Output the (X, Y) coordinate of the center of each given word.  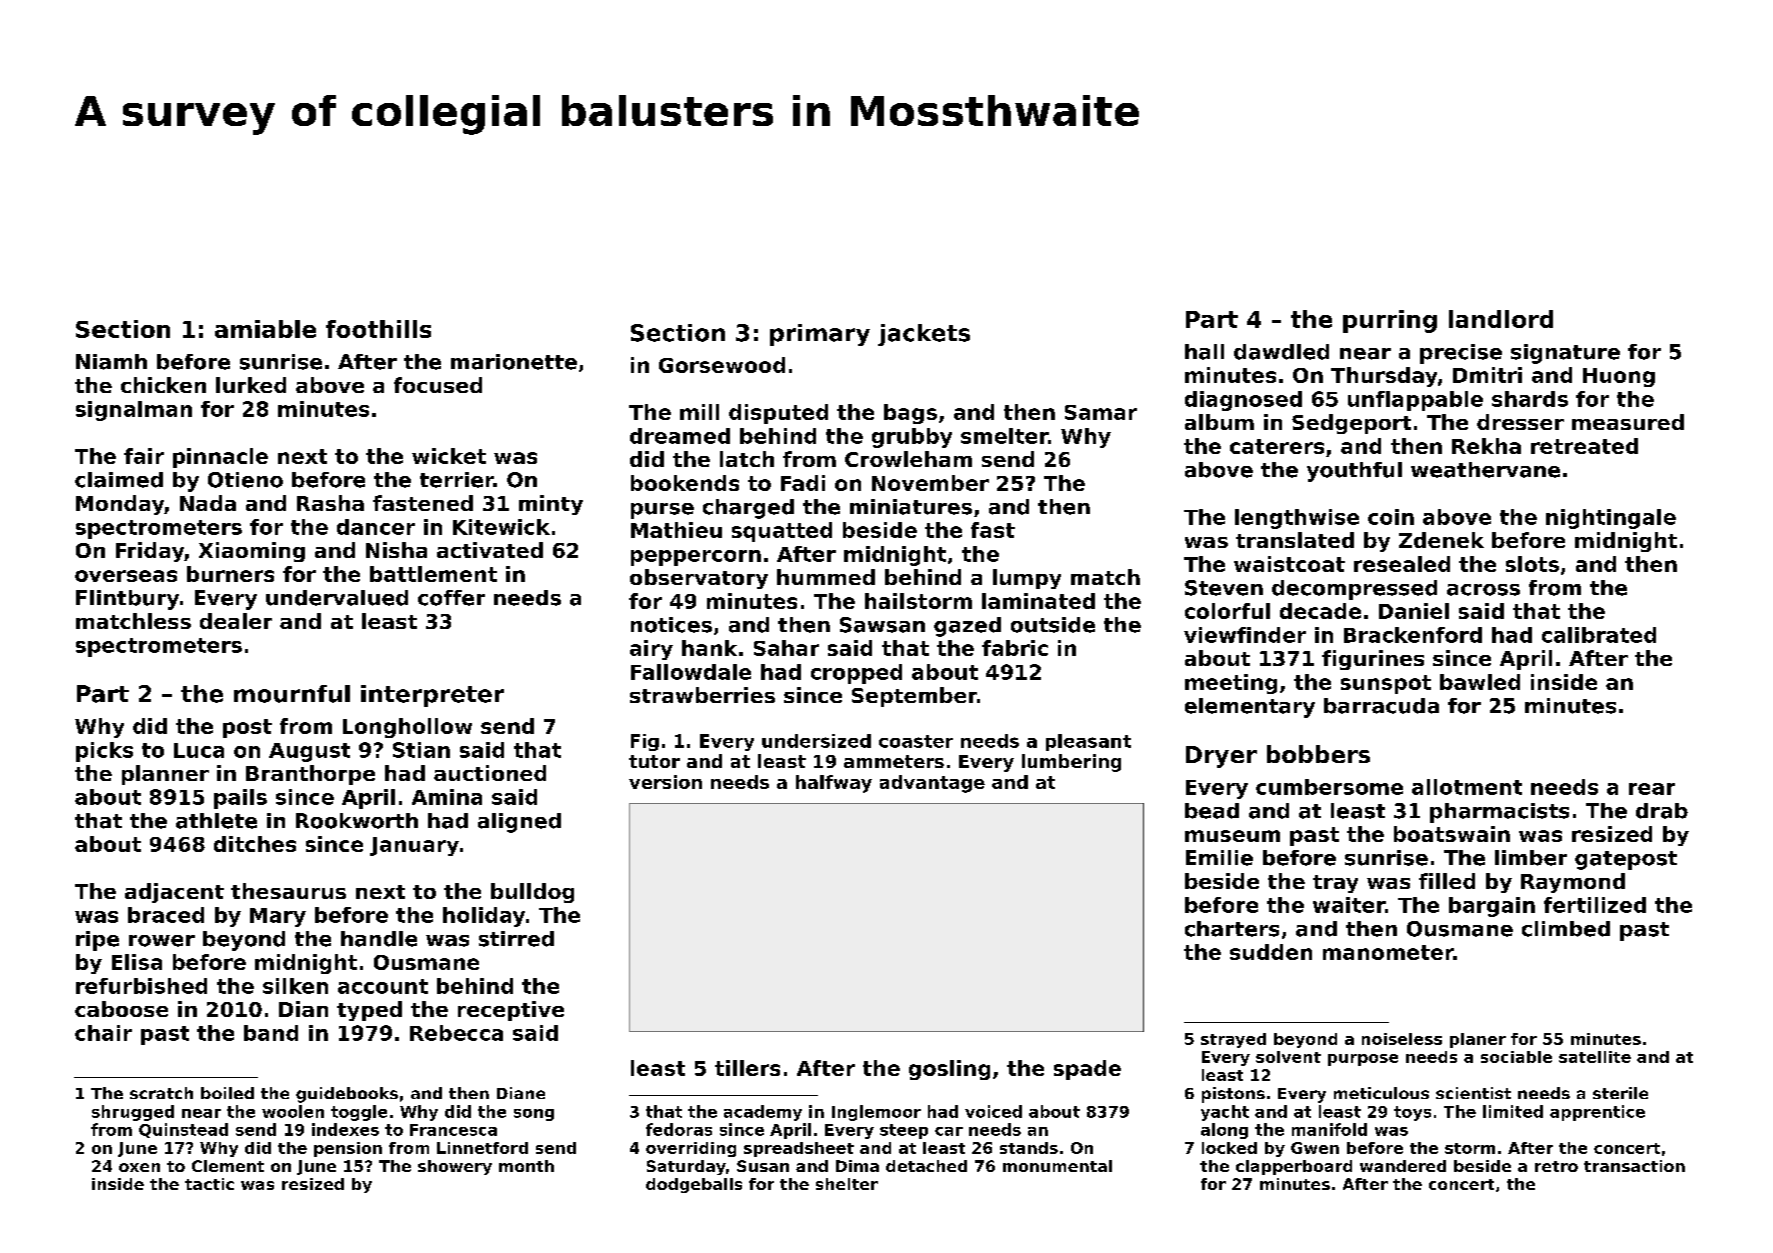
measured (1628, 422)
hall (1204, 352)
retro (1556, 1166)
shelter (847, 1184)
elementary (1250, 708)
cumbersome (1329, 787)
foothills (378, 329)
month (526, 1166)
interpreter (432, 696)
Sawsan (882, 625)
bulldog (532, 893)
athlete (216, 821)
